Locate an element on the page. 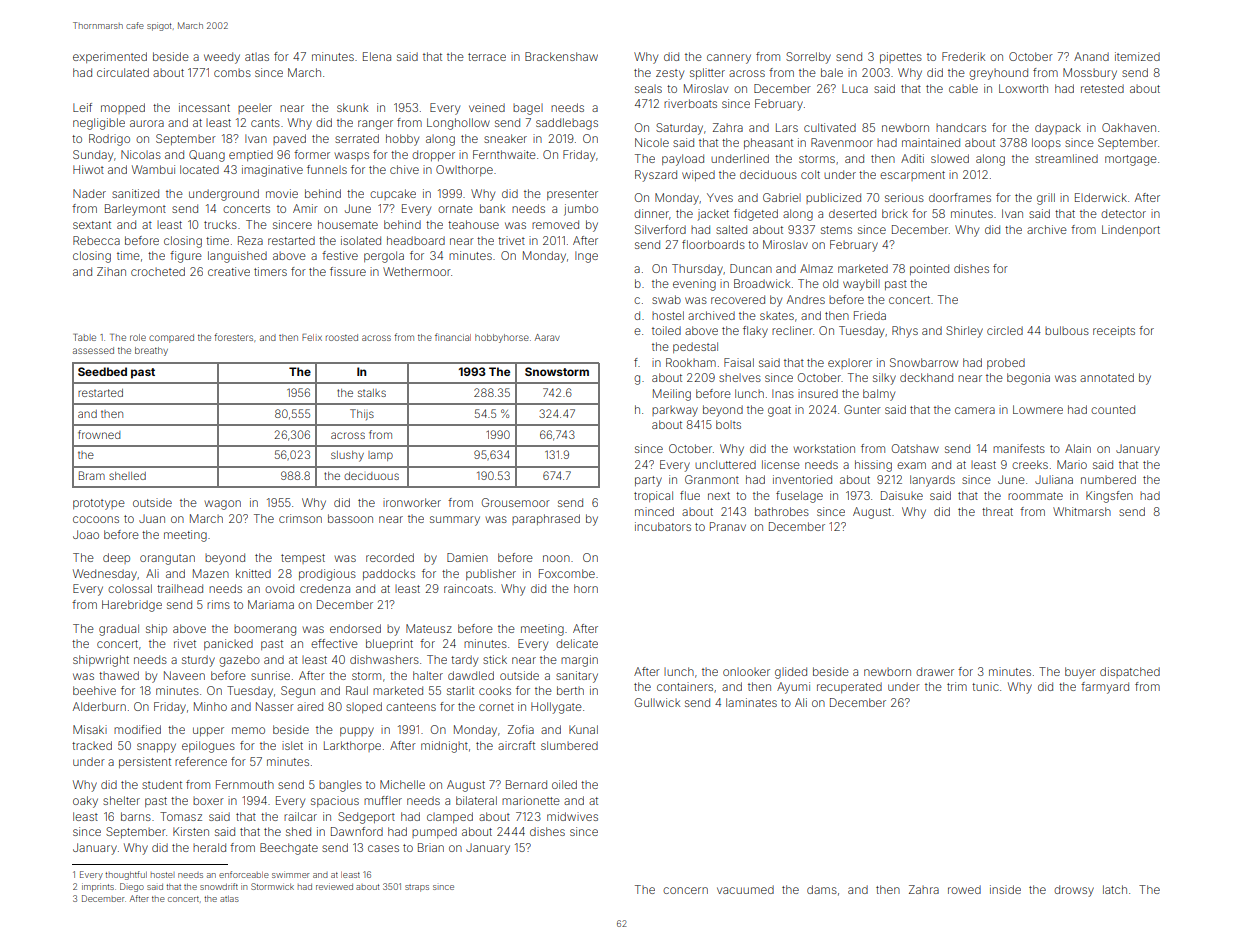 The width and height of the document is (1233, 952). cannery is located at coordinates (729, 59).
